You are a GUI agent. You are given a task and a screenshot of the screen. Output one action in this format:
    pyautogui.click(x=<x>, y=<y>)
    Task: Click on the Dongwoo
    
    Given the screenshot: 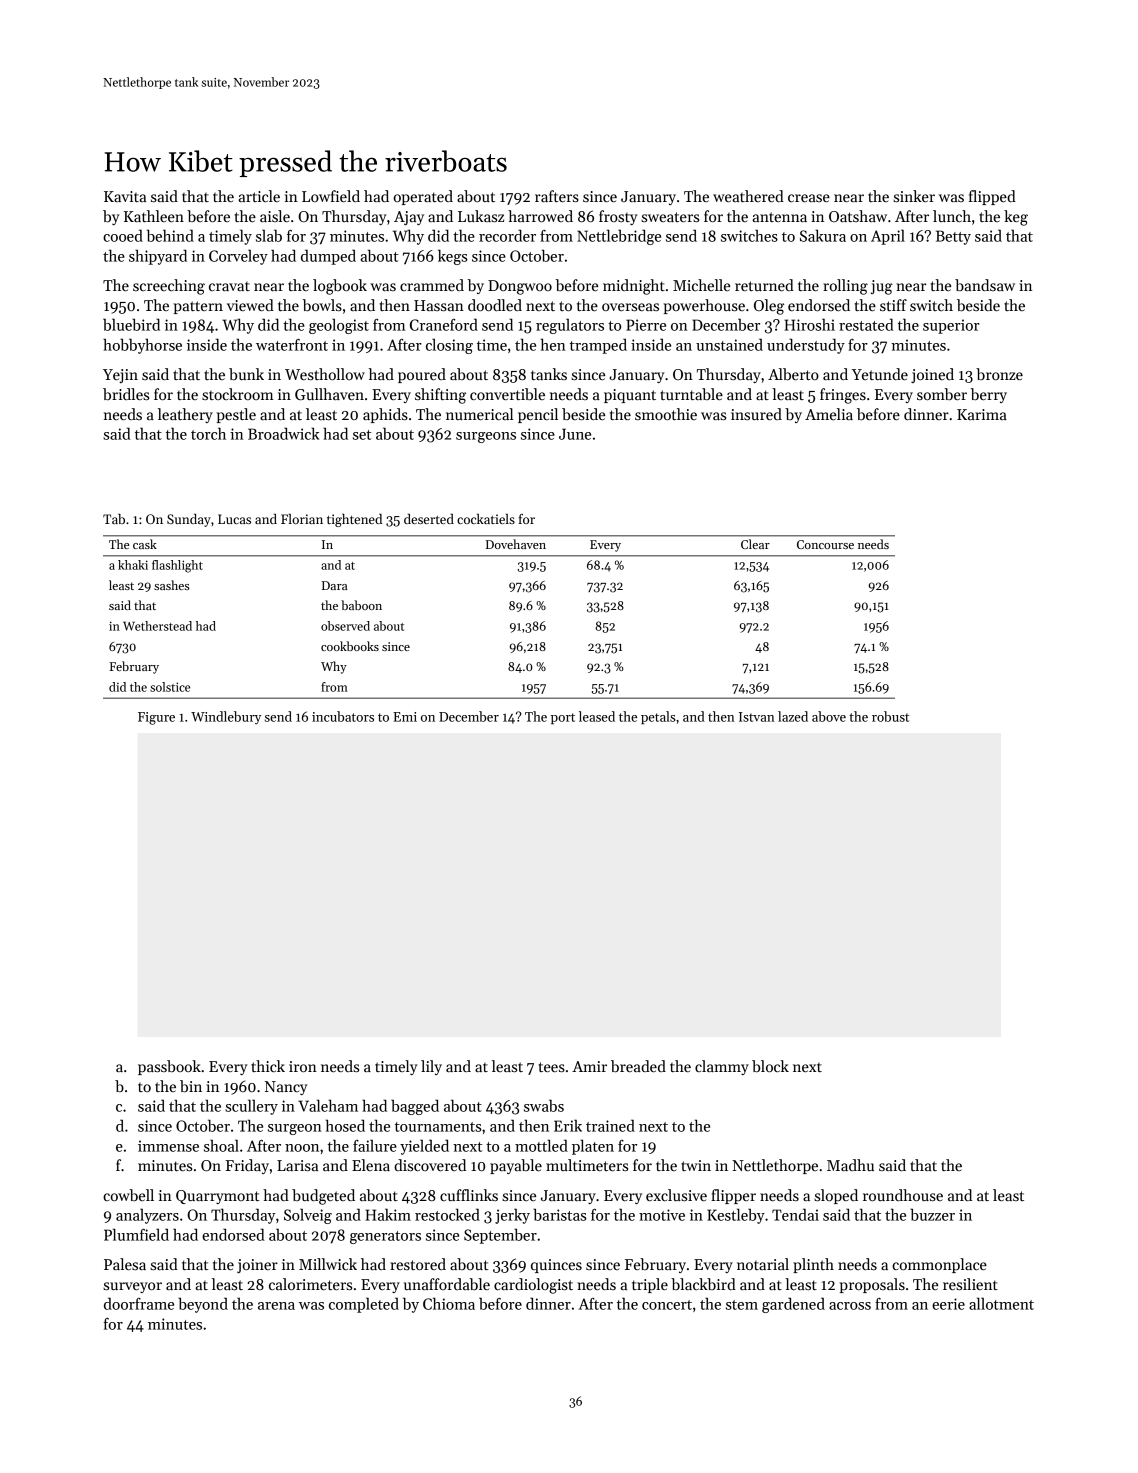 What is the action you would take?
    pyautogui.click(x=520, y=287)
